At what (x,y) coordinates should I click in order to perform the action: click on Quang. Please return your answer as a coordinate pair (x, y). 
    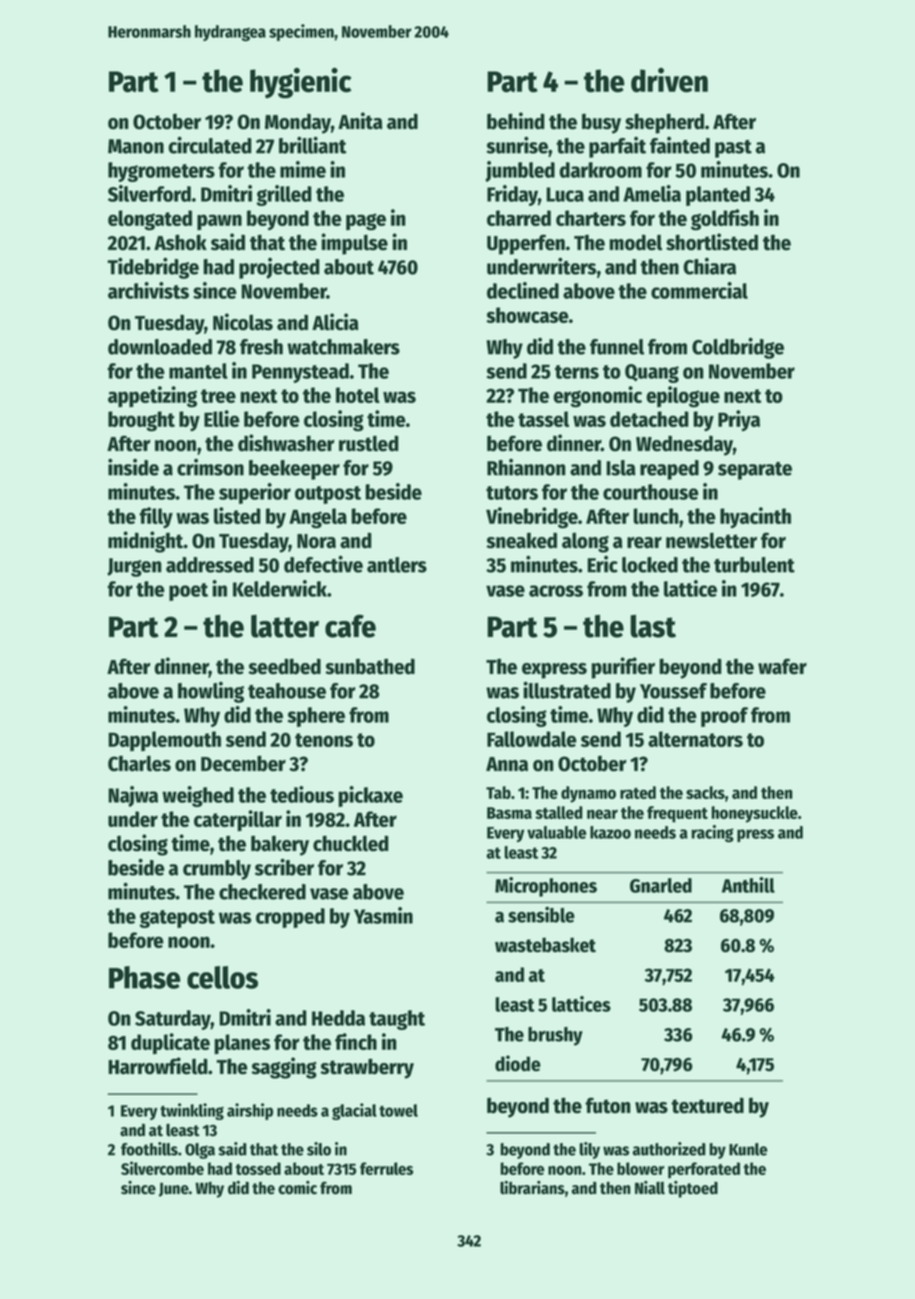
    Looking at the image, I should click on (652, 373).
